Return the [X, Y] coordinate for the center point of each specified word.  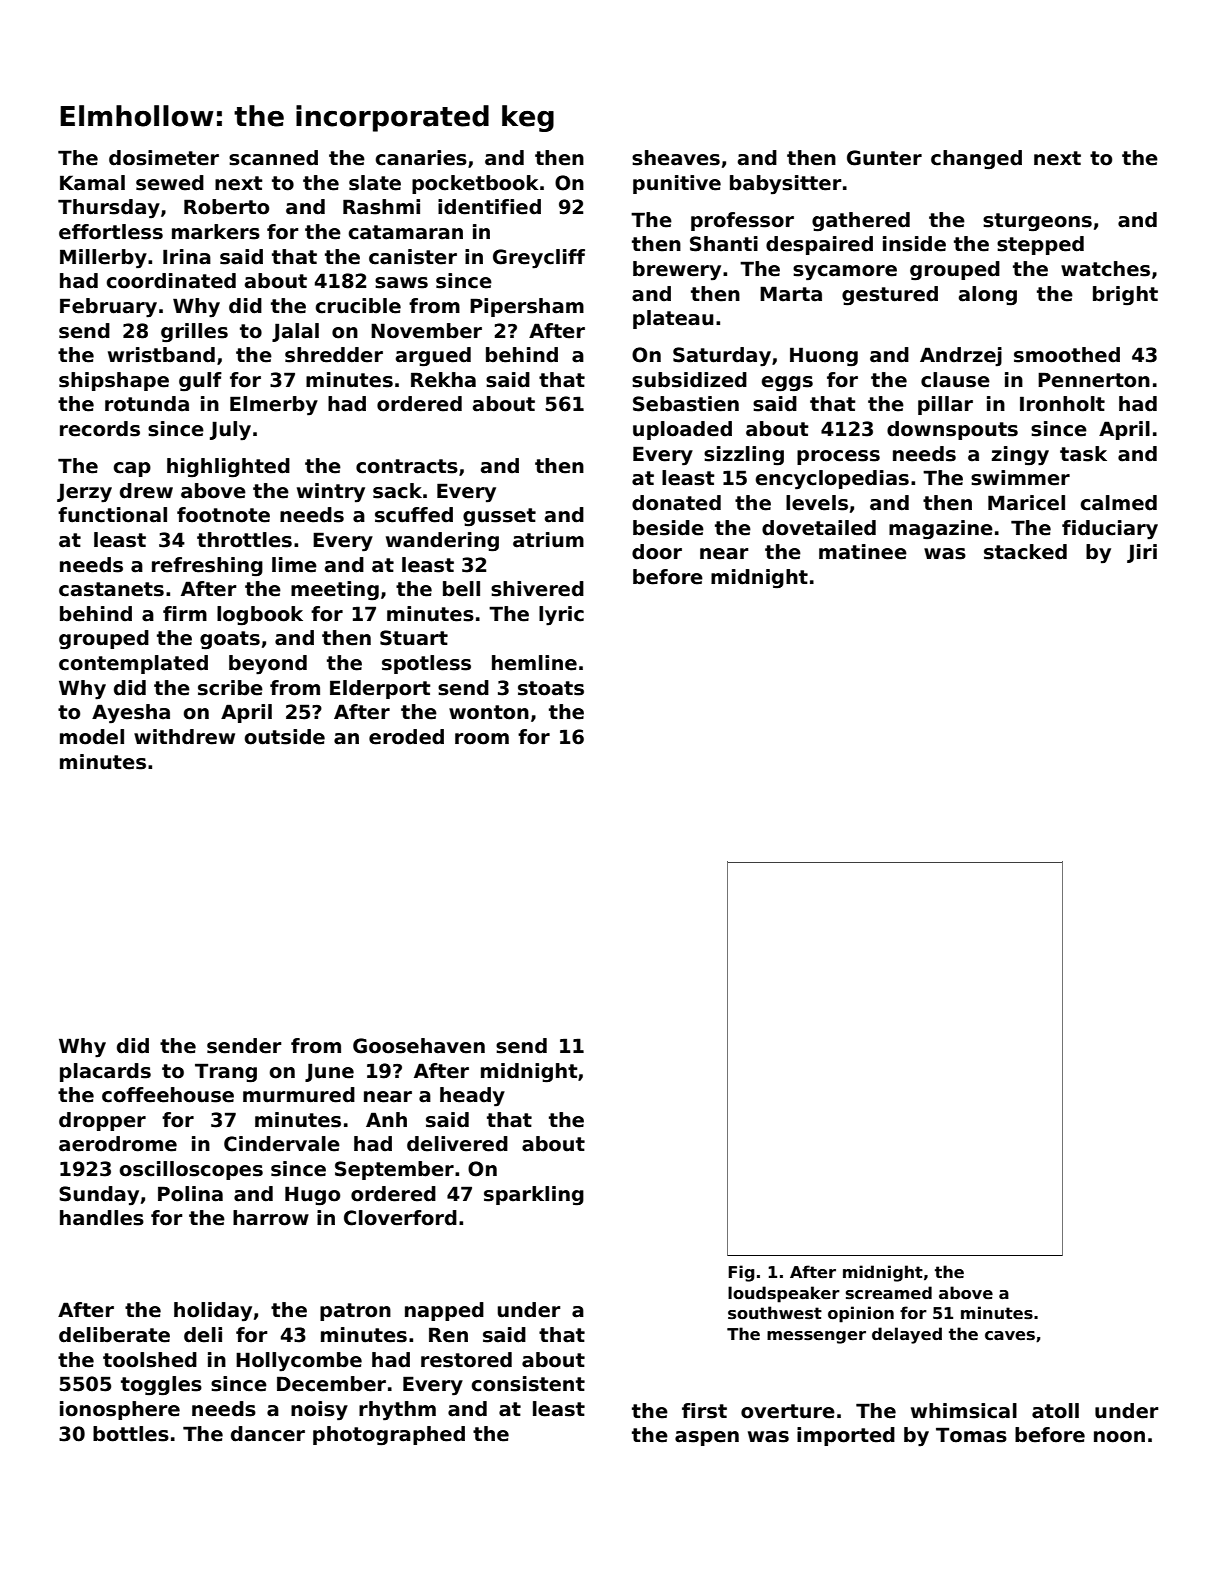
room [482, 739]
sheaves [676, 158]
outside [285, 737]
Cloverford [400, 1218]
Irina [187, 257]
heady [472, 1097]
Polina [190, 1194]
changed [976, 160]
